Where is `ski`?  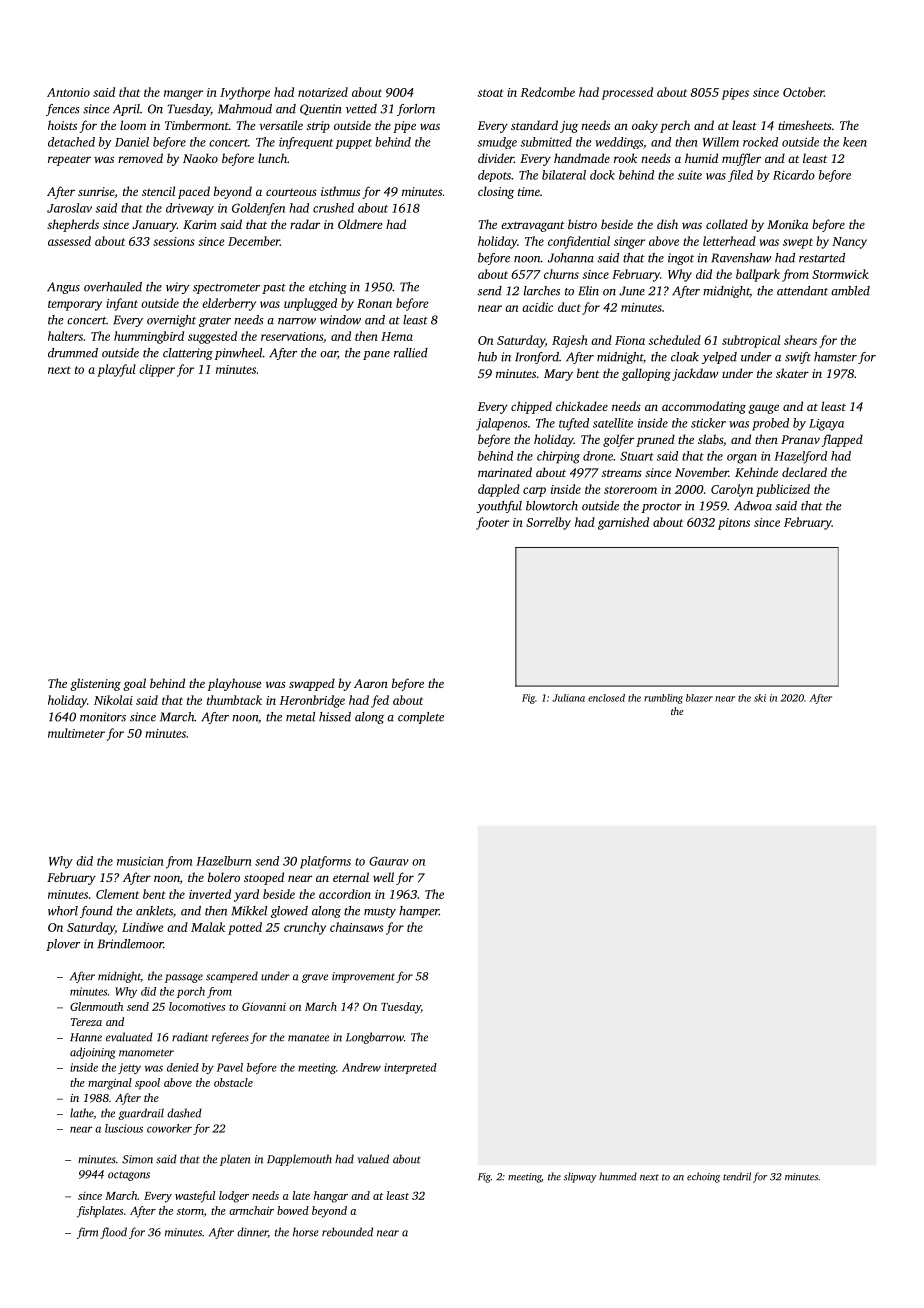
ski is located at coordinates (760, 698).
